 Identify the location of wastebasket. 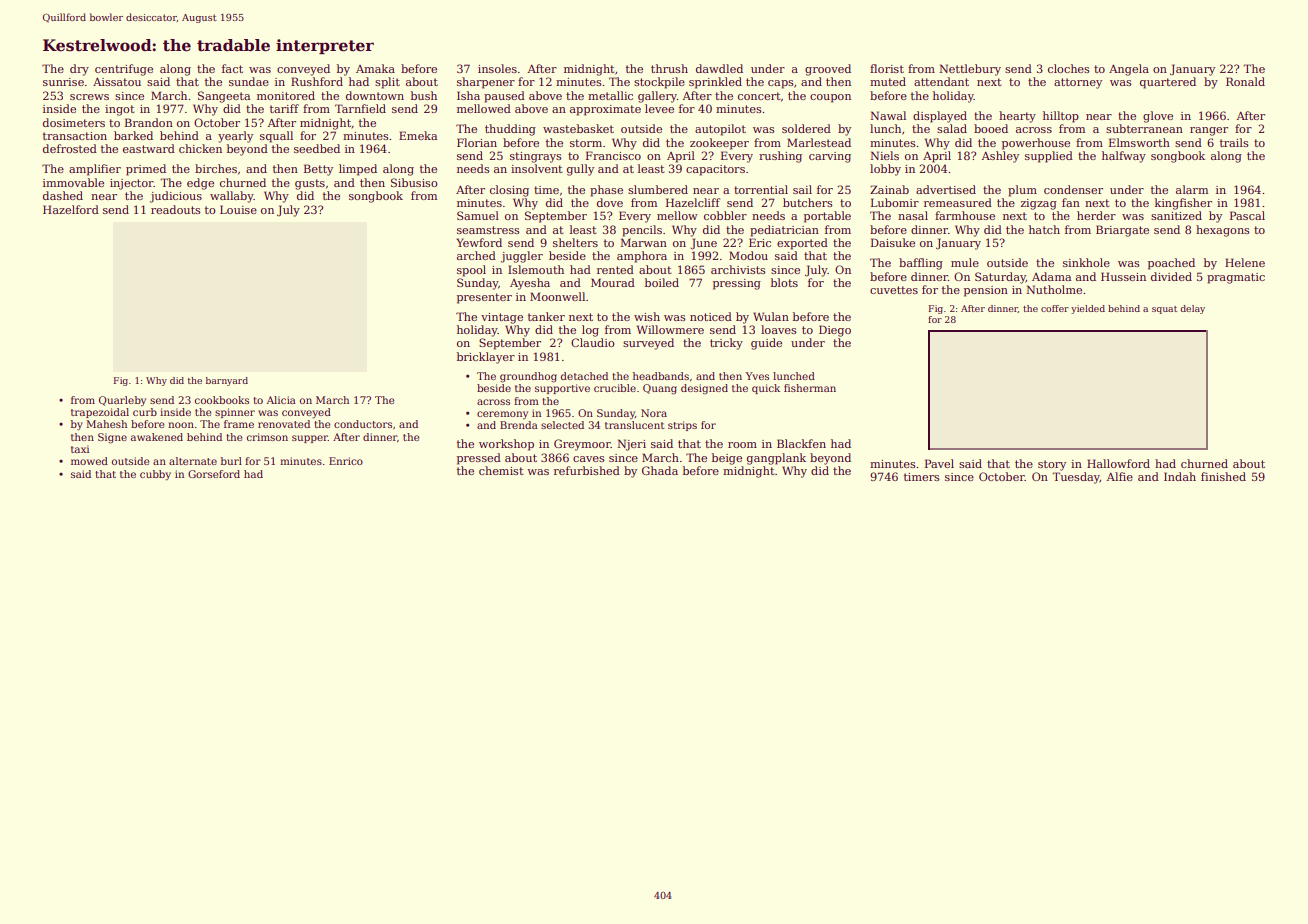
(578, 128).
